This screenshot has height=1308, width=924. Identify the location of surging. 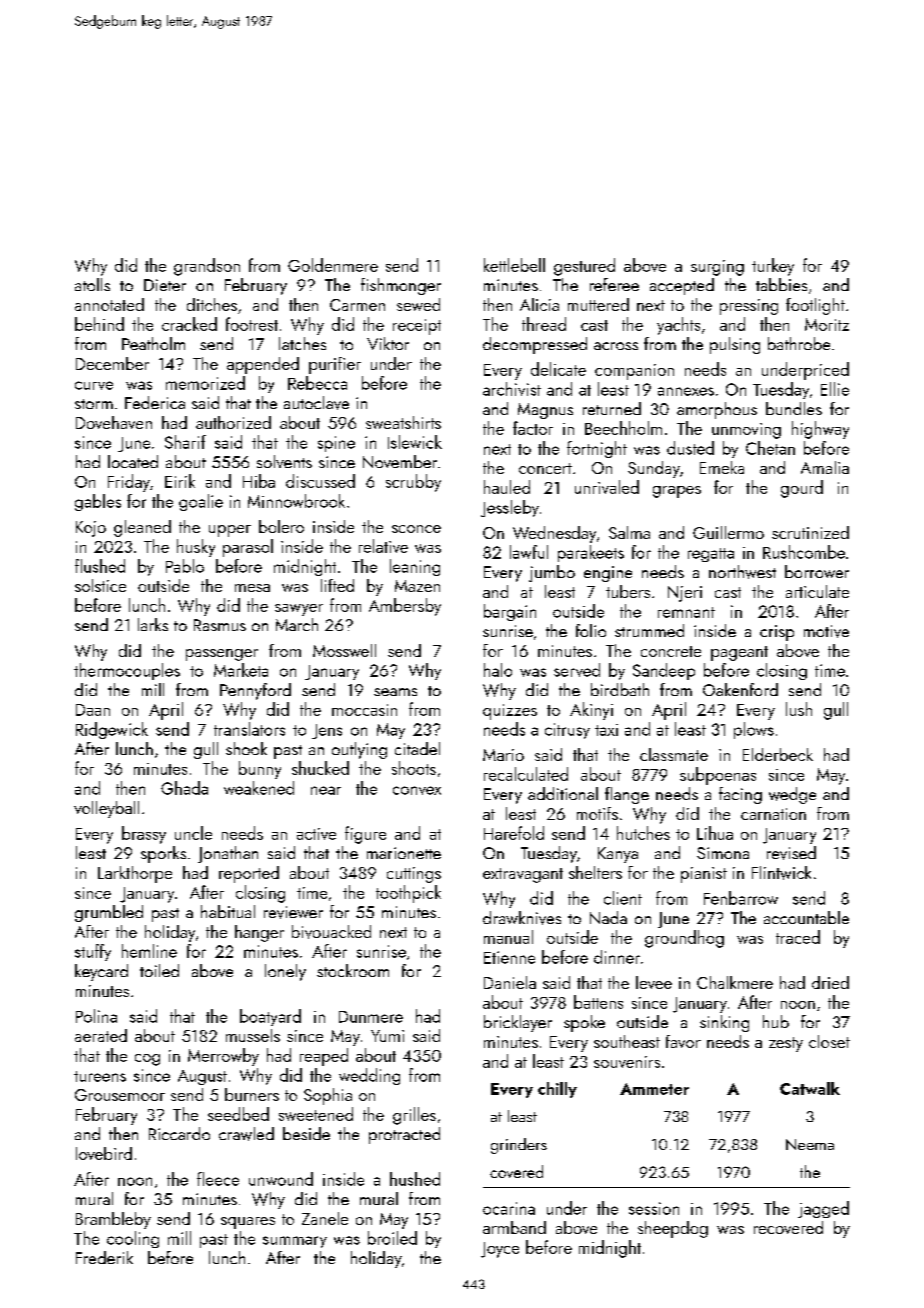
(717, 268).
